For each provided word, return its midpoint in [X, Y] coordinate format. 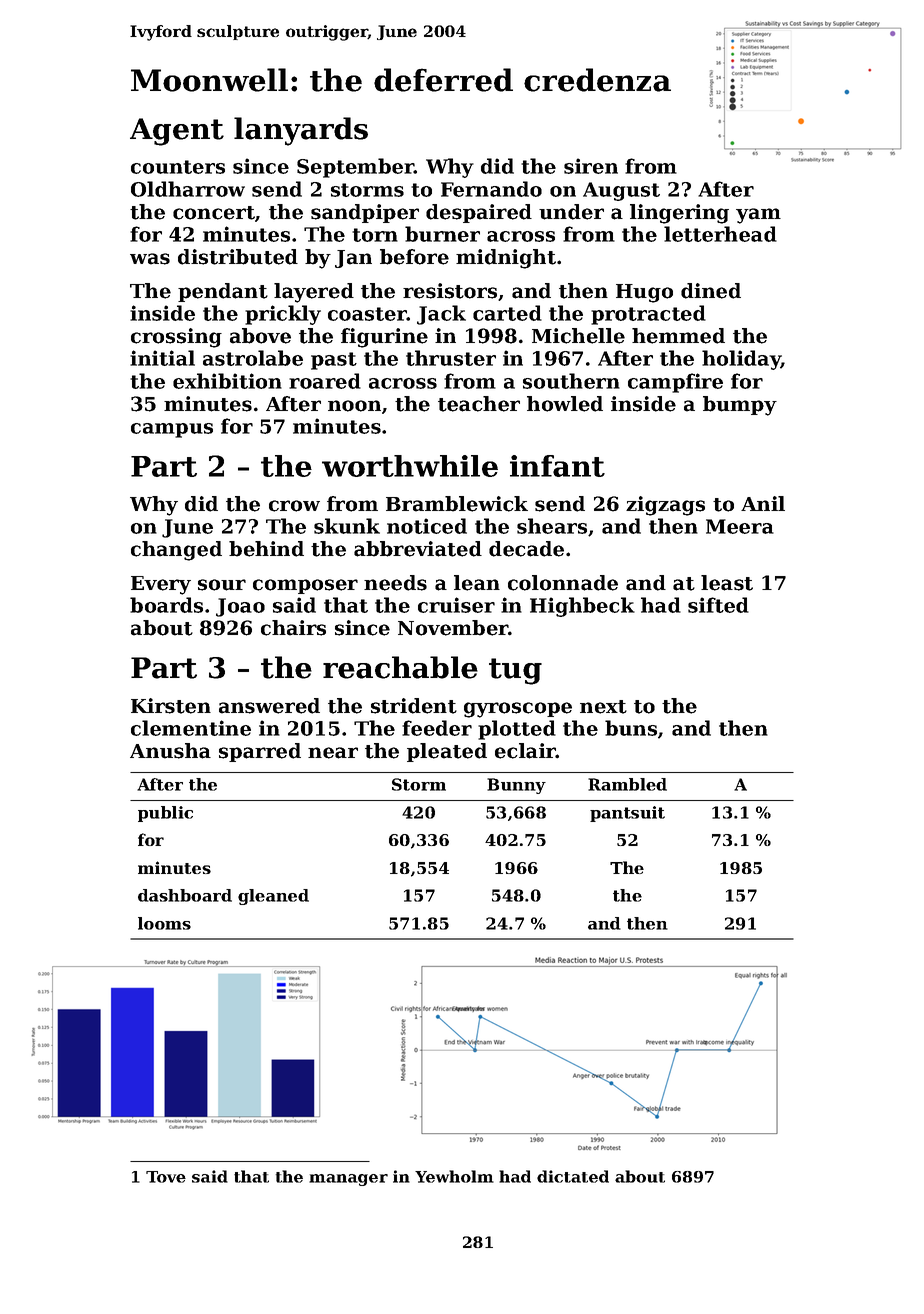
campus [172, 430]
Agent [177, 132]
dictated [573, 1176]
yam [758, 216]
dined [711, 291]
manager [348, 1180]
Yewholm [454, 1176]
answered [269, 706]
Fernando [491, 189]
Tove [166, 1177]
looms [164, 923]
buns [631, 728]
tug [515, 671]
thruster [451, 358]
